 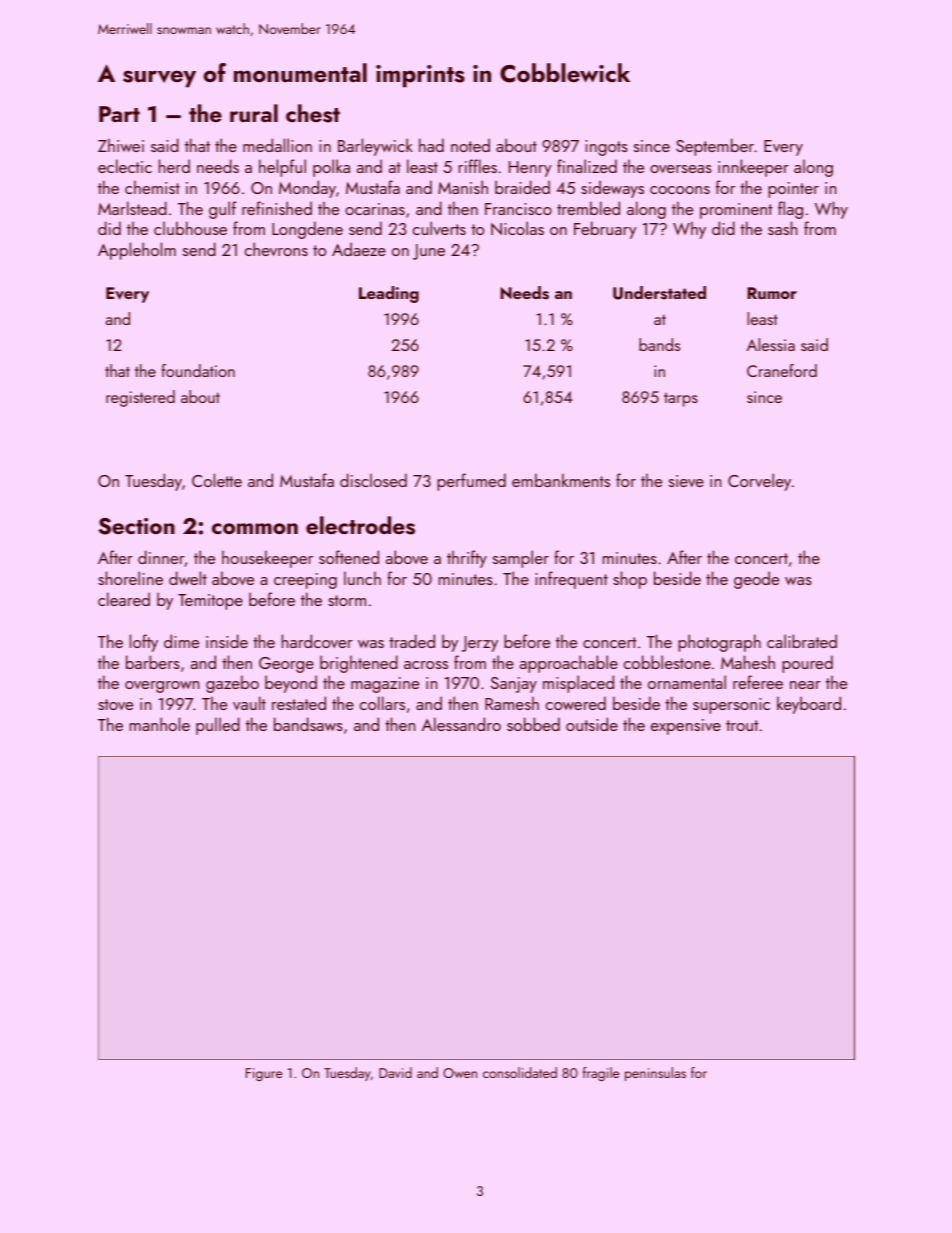 I want to click on February, so click(x=605, y=230).
